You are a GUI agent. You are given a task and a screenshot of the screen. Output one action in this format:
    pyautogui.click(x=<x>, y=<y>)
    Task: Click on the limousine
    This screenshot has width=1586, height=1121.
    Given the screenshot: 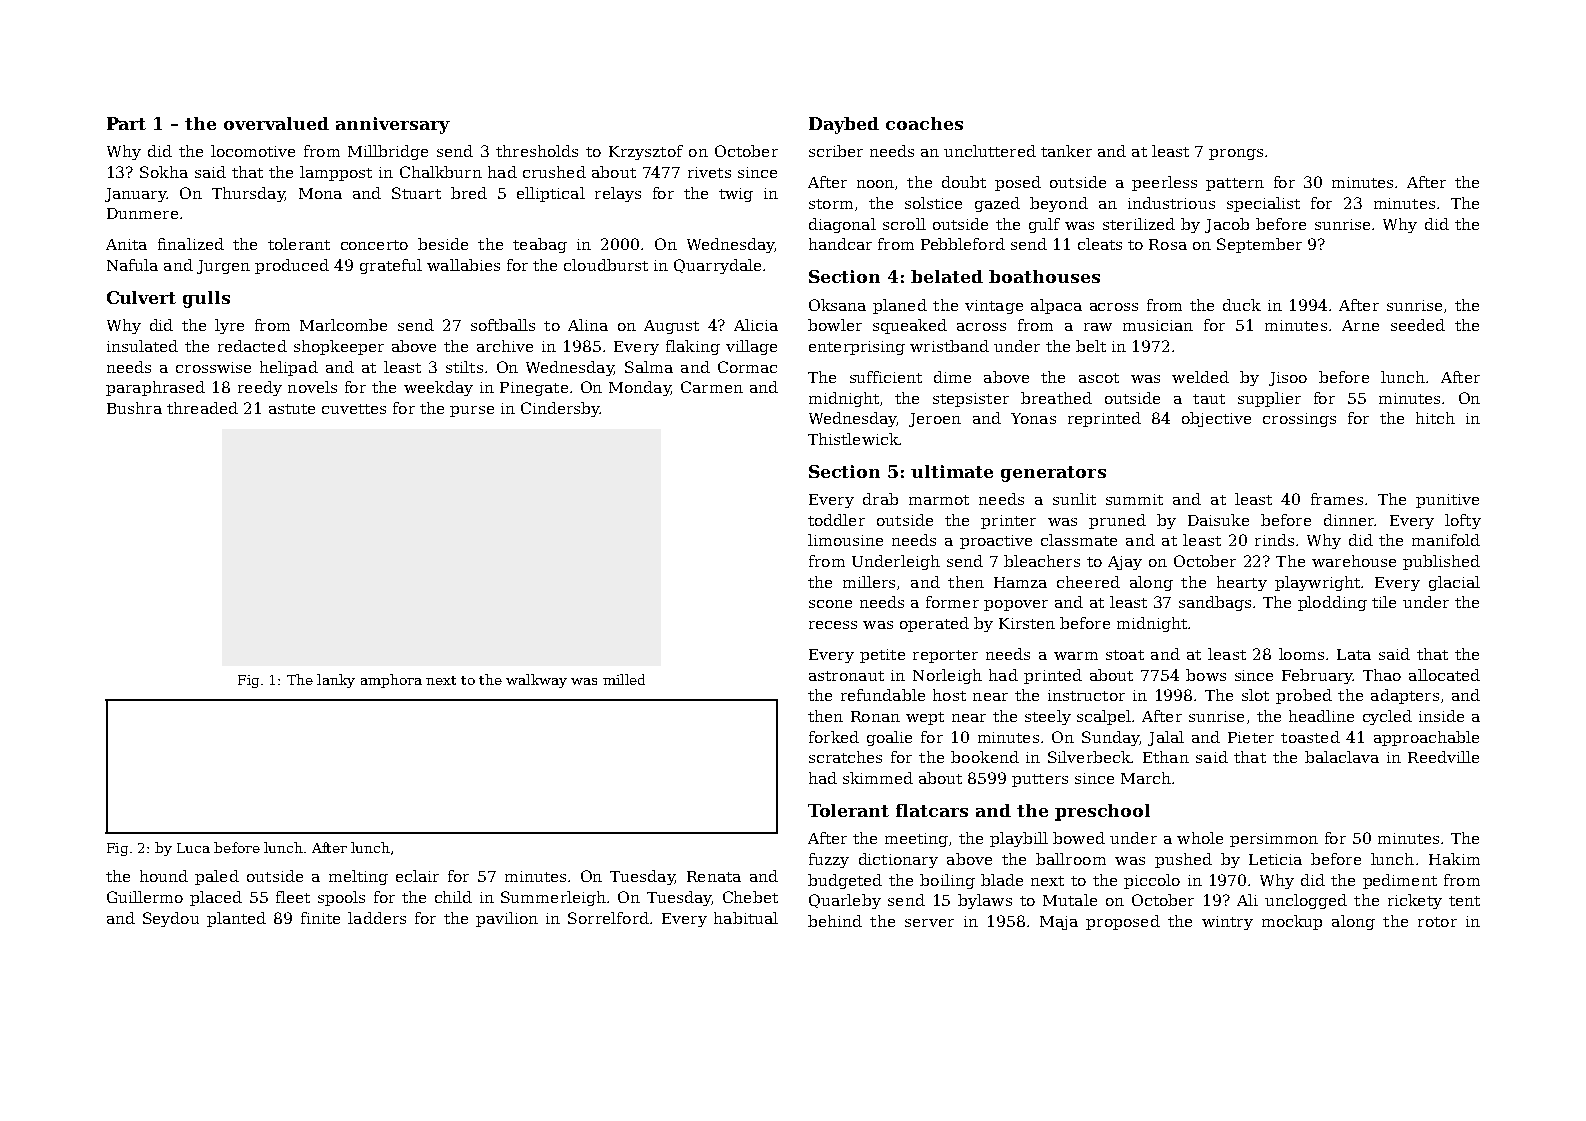 What is the action you would take?
    pyautogui.click(x=845, y=540)
